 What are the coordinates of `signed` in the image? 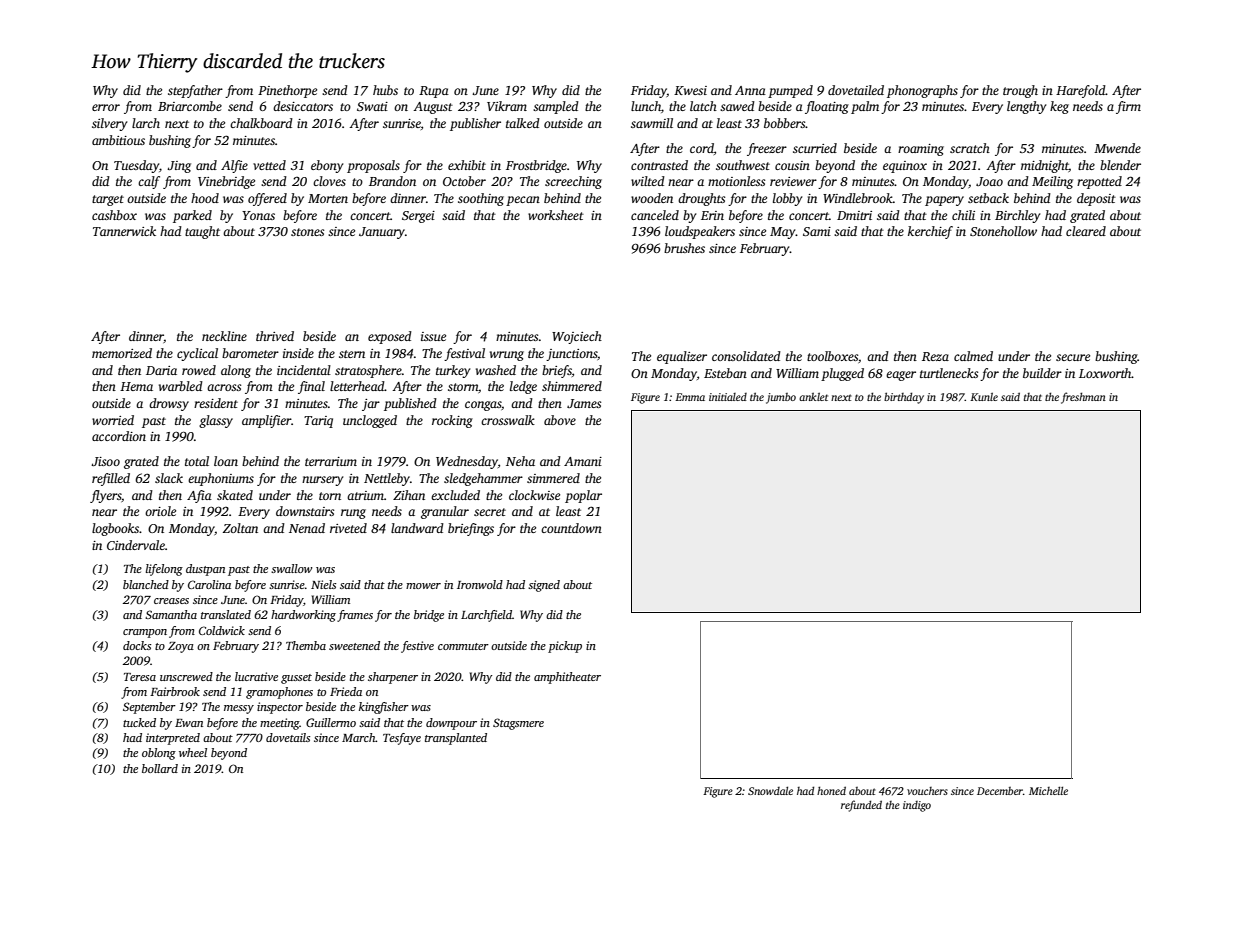 It's located at (544, 586).
